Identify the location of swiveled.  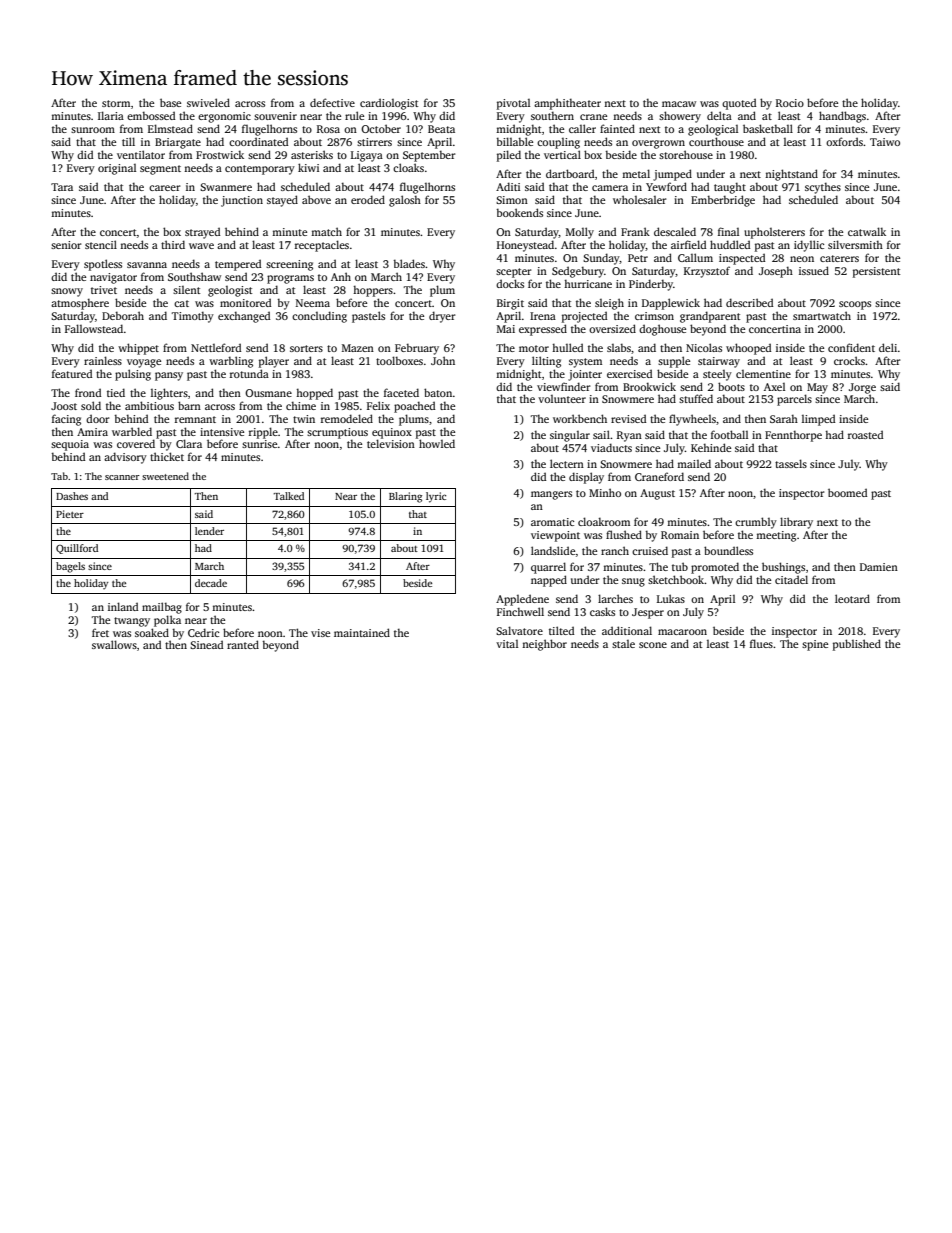
(208, 102).
